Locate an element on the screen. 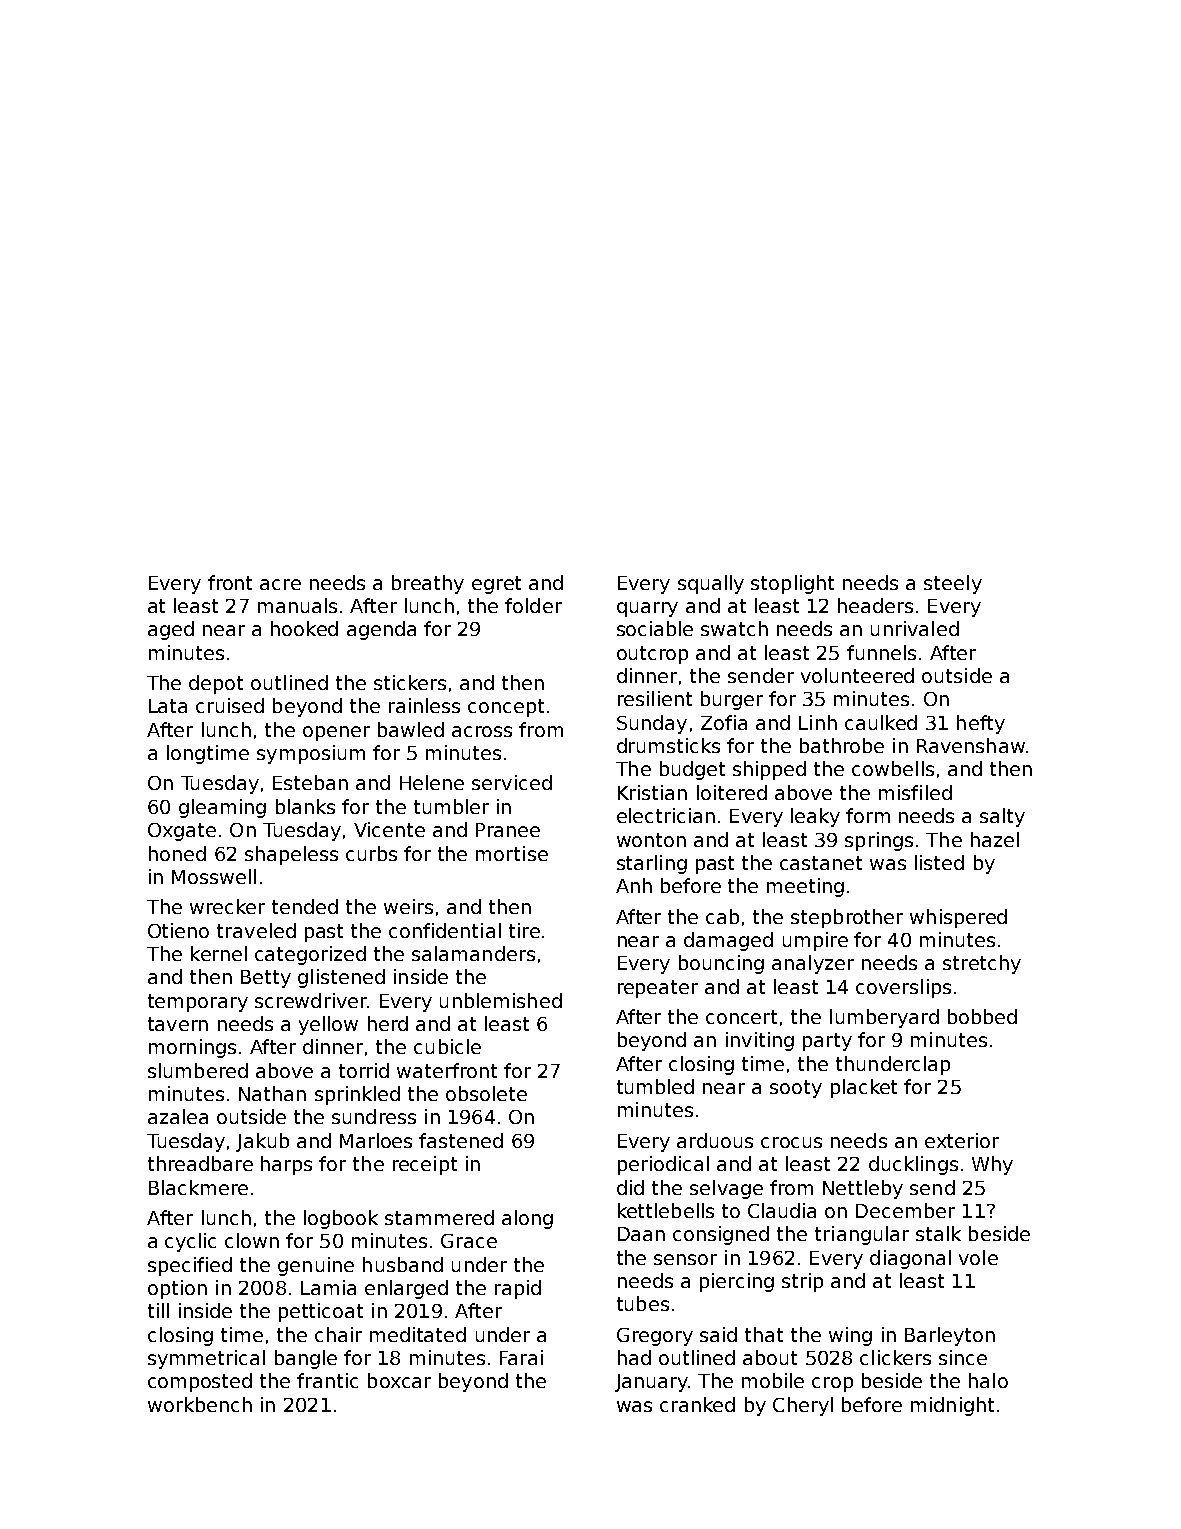  acre is located at coordinates (280, 584).
